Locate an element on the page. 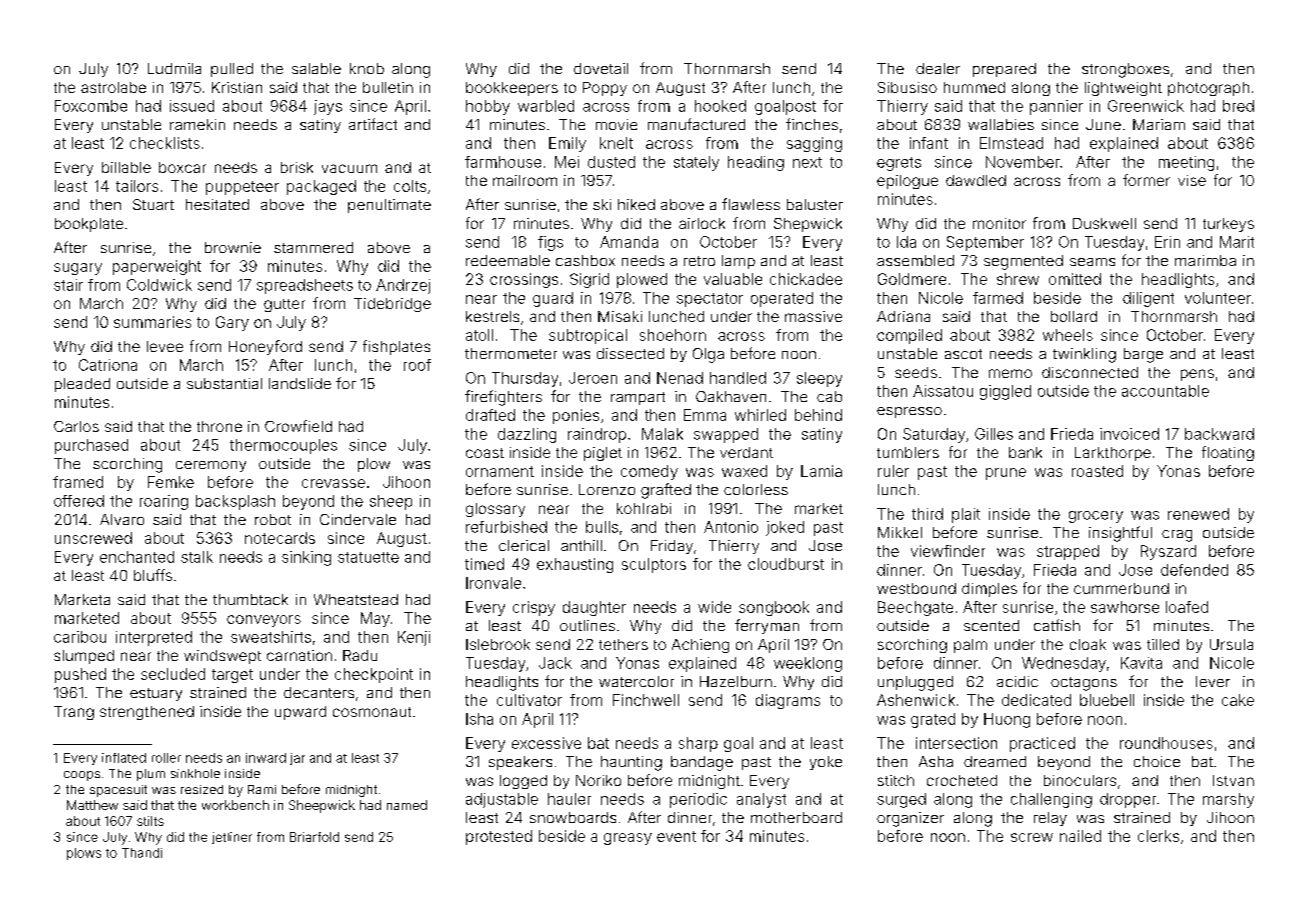  boxcar is located at coordinates (182, 167).
